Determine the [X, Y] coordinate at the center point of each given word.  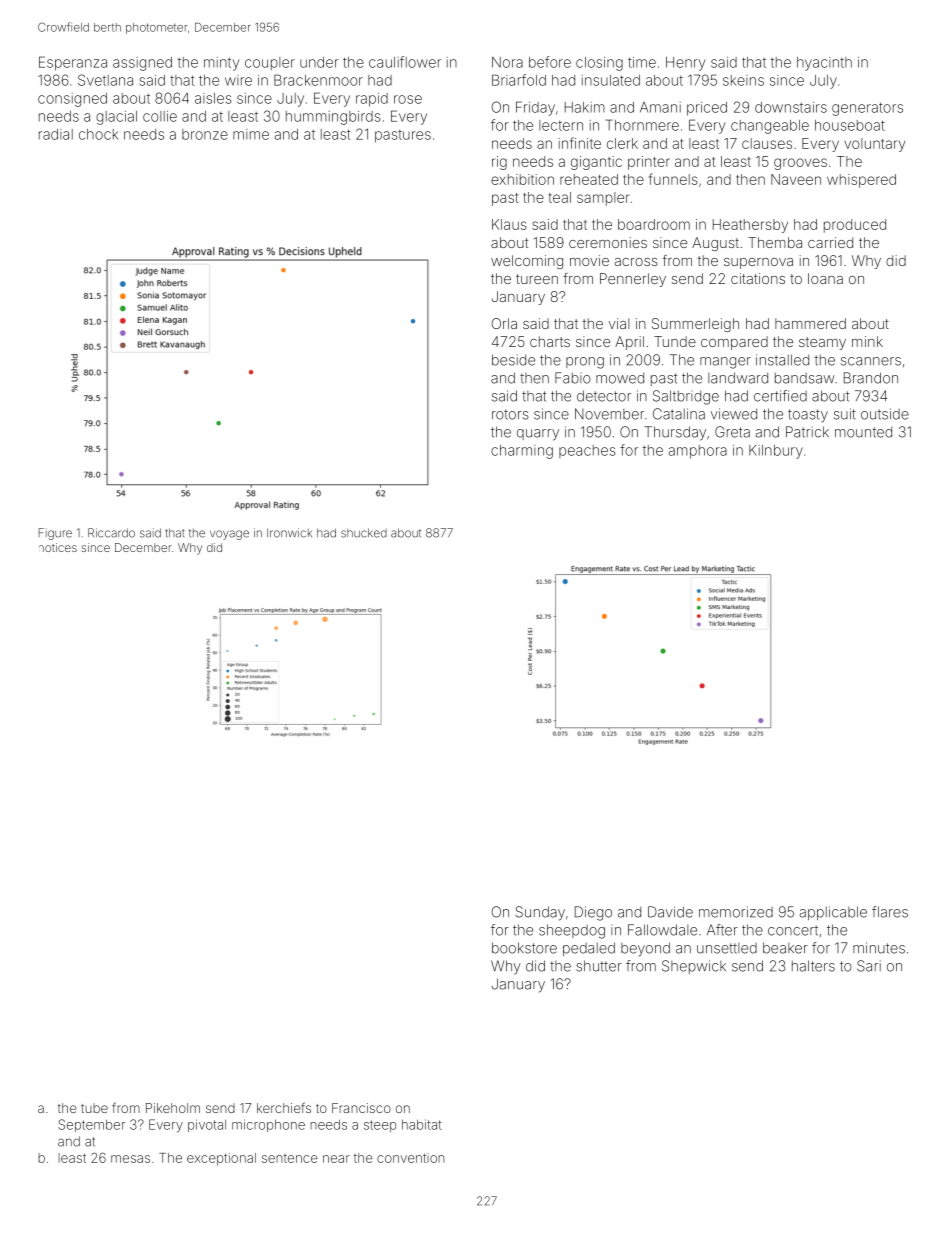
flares [890, 912]
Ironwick [289, 533]
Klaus [509, 224]
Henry [685, 64]
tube [94, 1108]
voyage [229, 535]
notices [58, 547]
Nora [507, 62]
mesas [130, 1159]
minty [221, 64]
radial [56, 134]
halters [813, 966]
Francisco [361, 1108]
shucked [364, 533]
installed [782, 360]
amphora [698, 452]
